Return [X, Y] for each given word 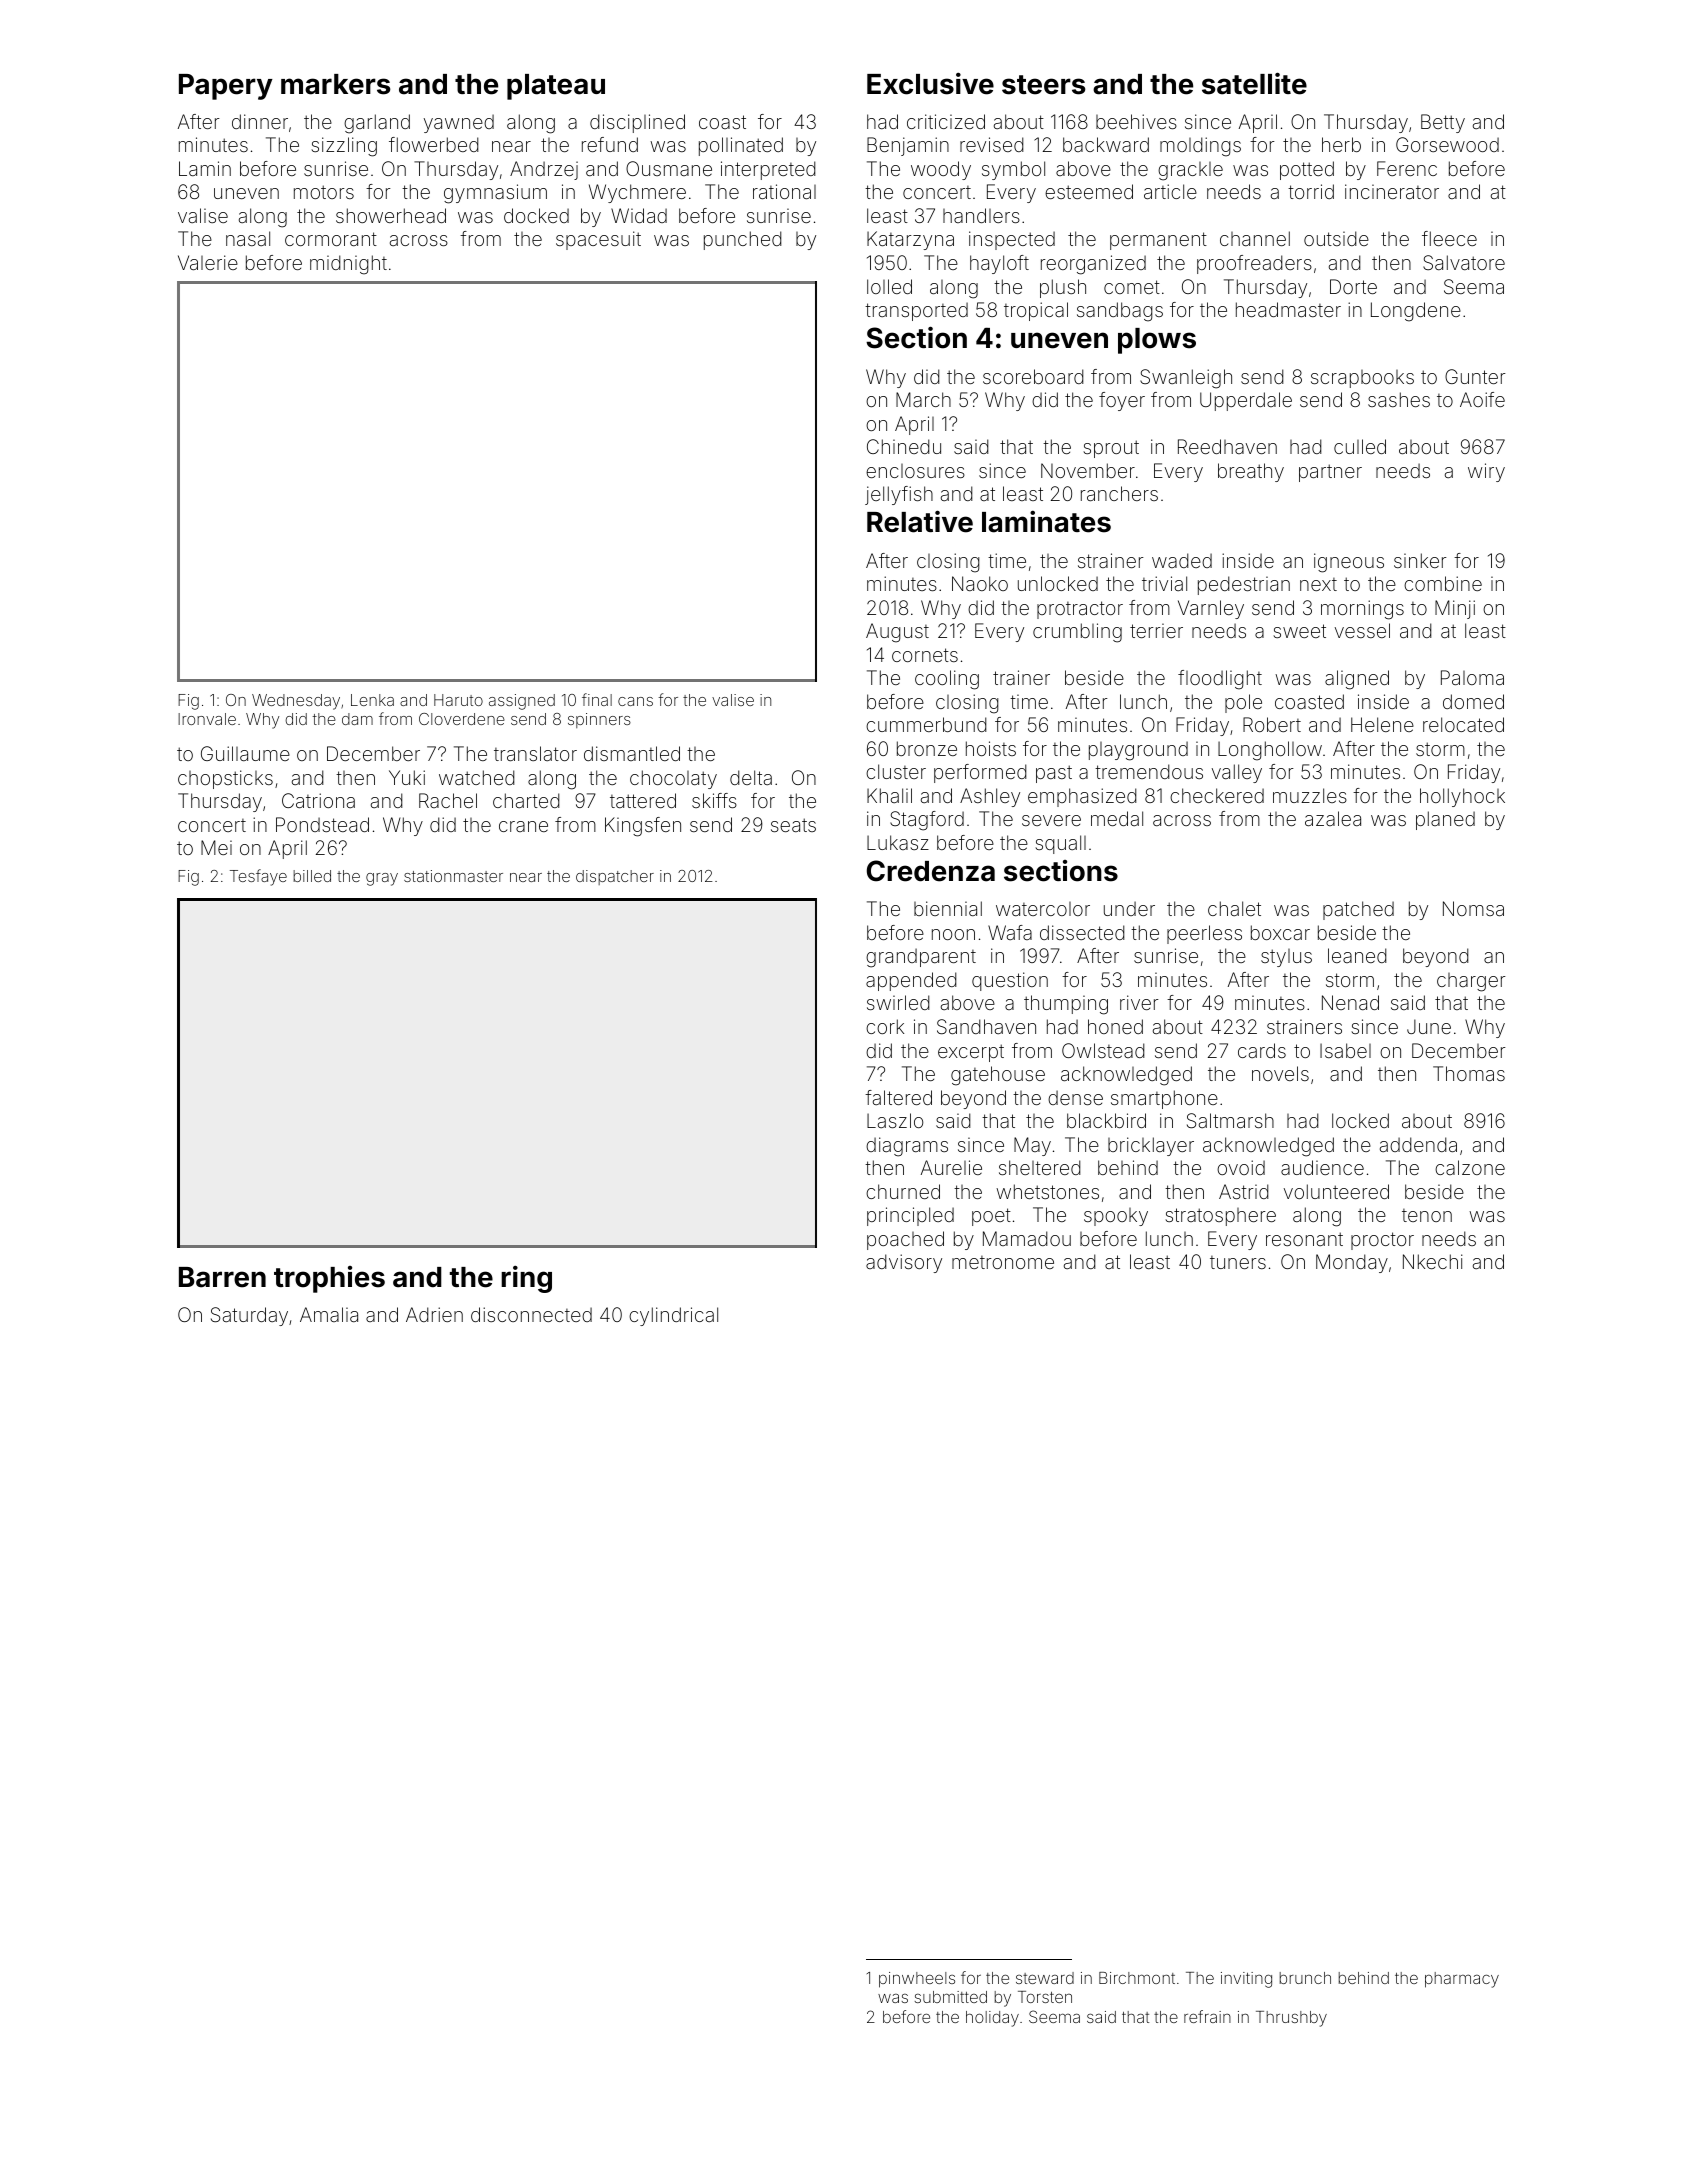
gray [382, 879]
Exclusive [930, 84]
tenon [1427, 1215]
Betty [1443, 123]
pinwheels [917, 1980]
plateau [556, 87]
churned [903, 1191]
